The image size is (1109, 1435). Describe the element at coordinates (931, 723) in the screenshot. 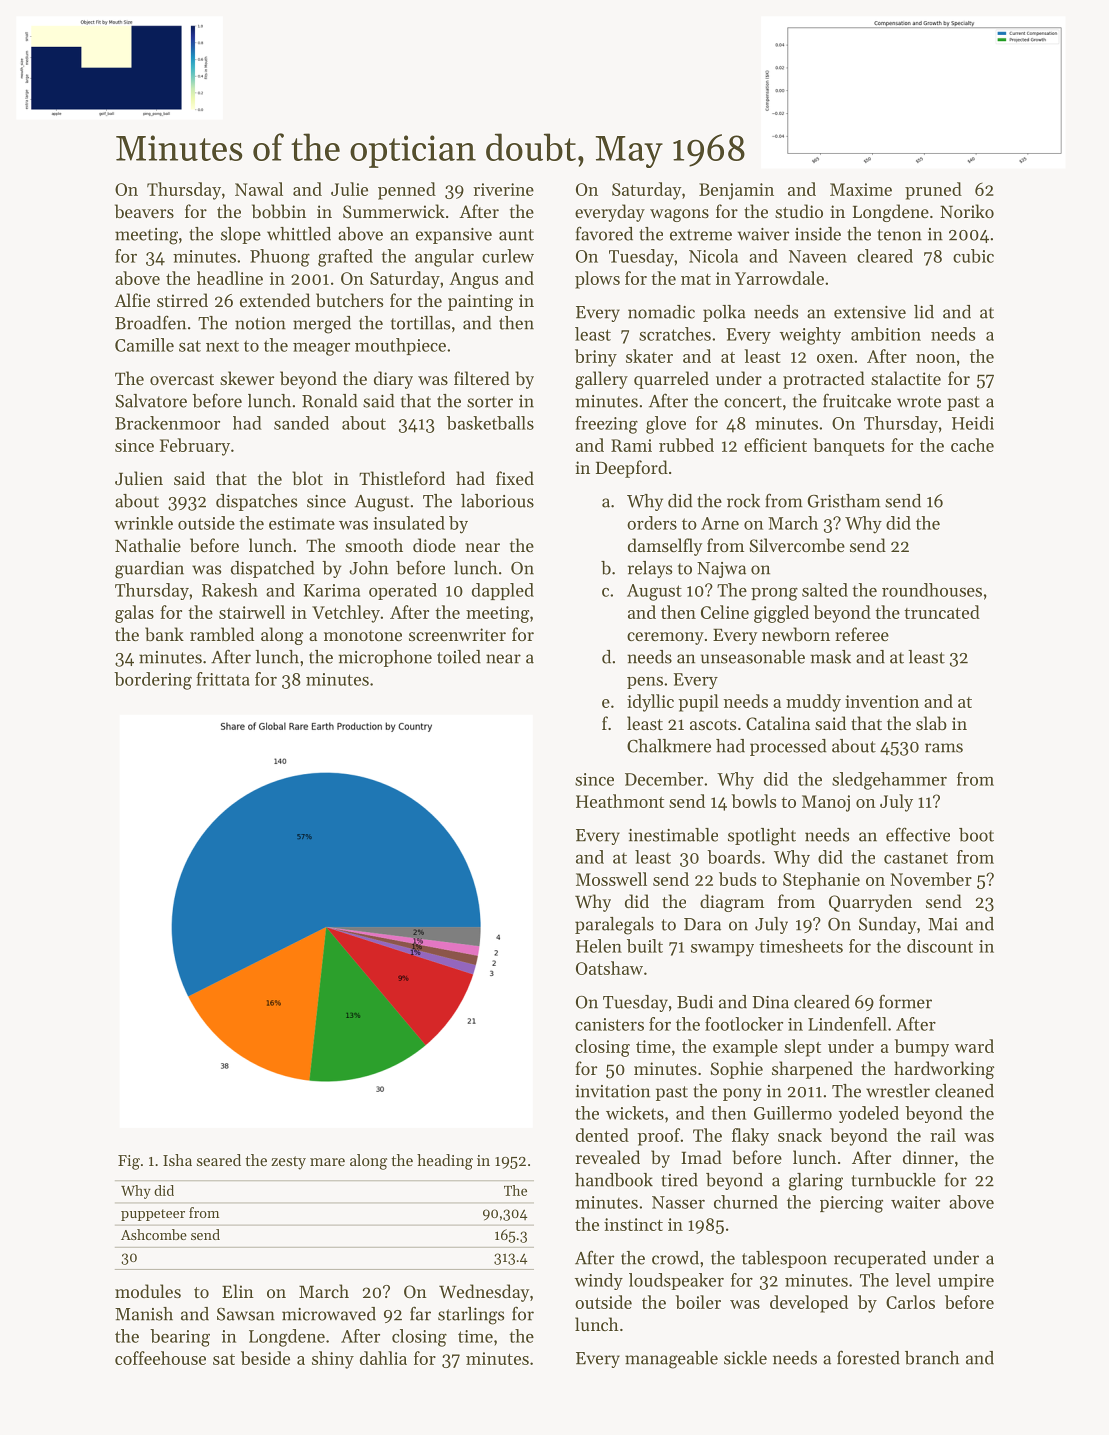

I see `slab` at that location.
